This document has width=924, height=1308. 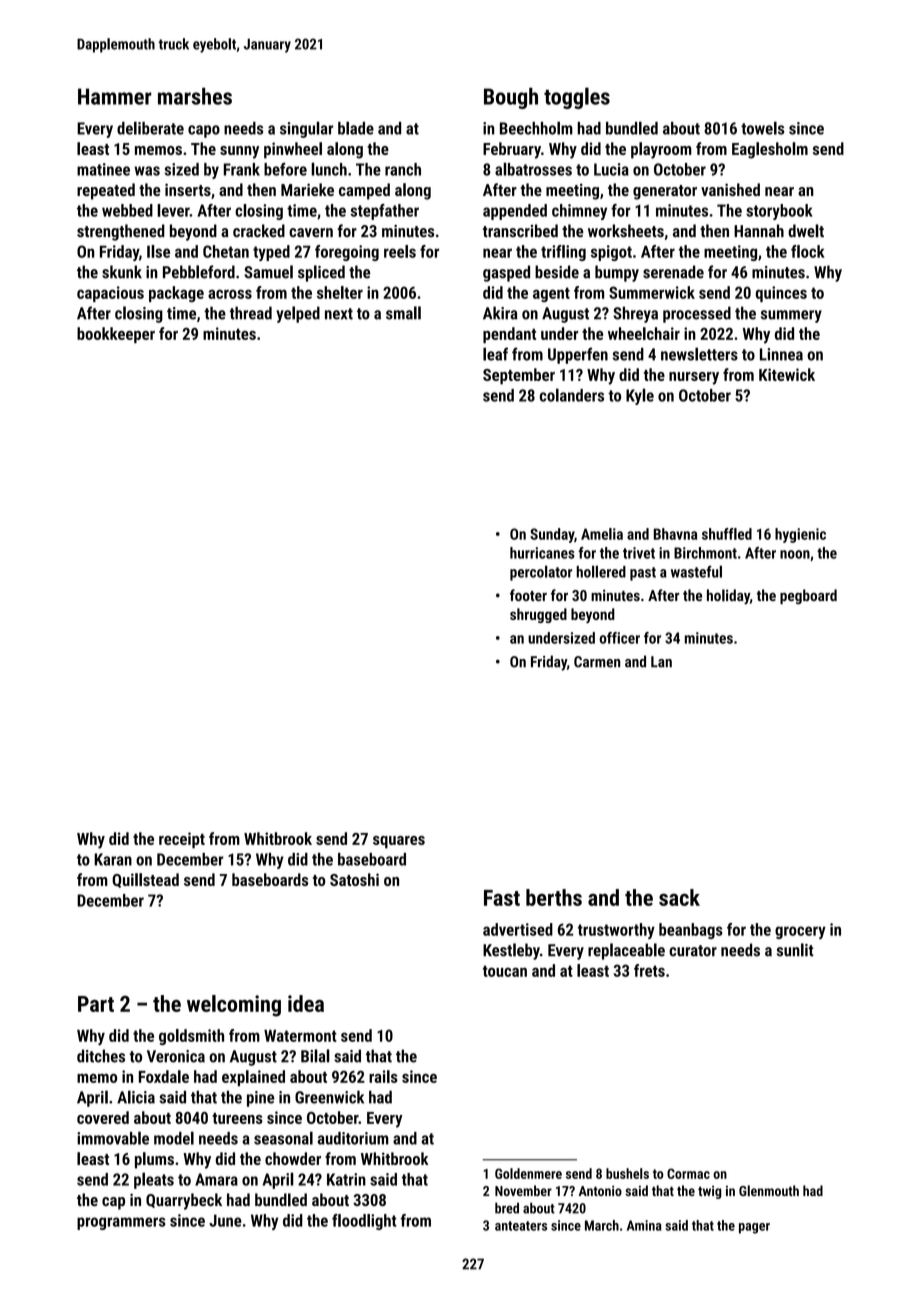 I want to click on February, so click(x=512, y=150).
